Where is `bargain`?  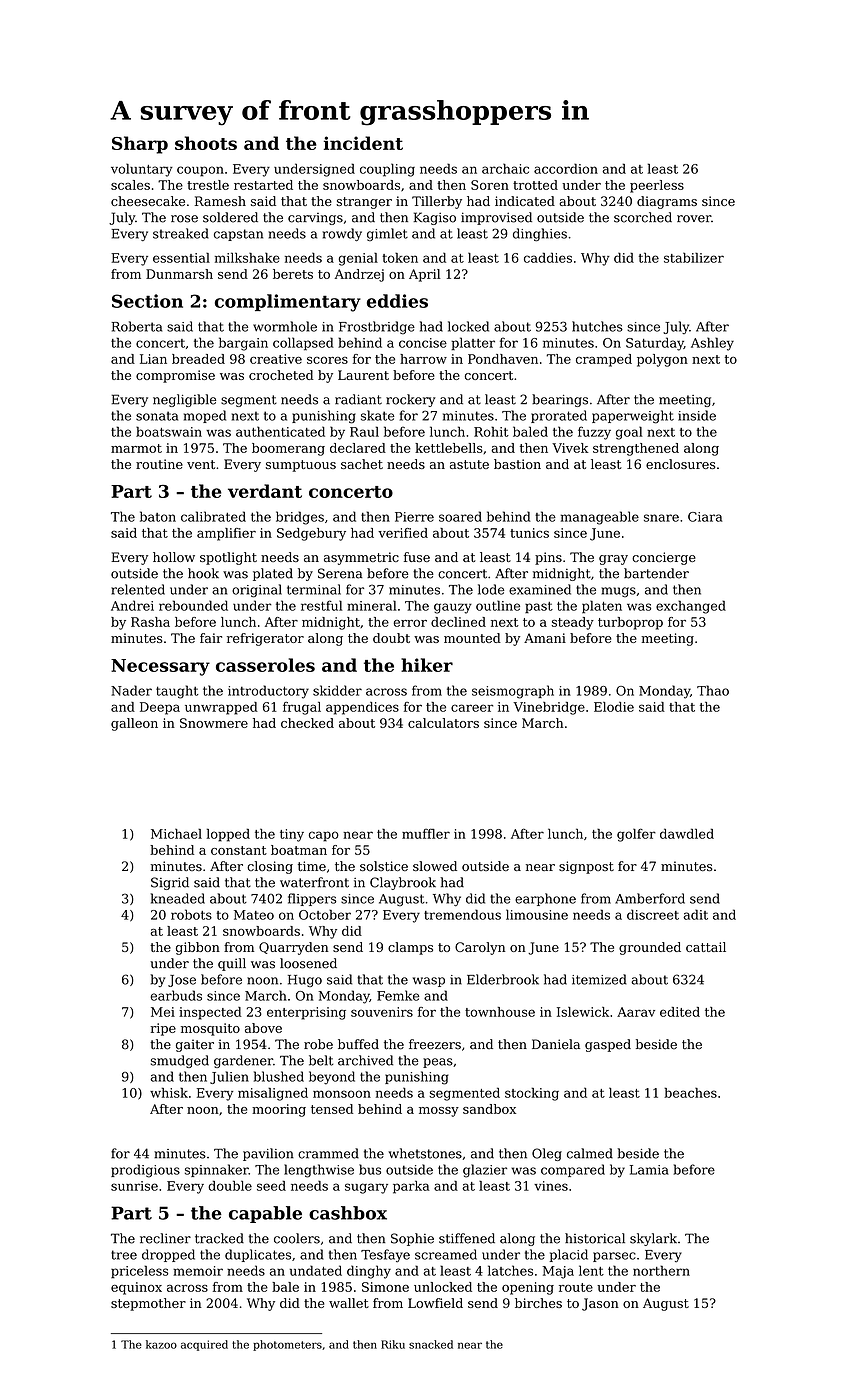
bargain is located at coordinates (243, 344).
